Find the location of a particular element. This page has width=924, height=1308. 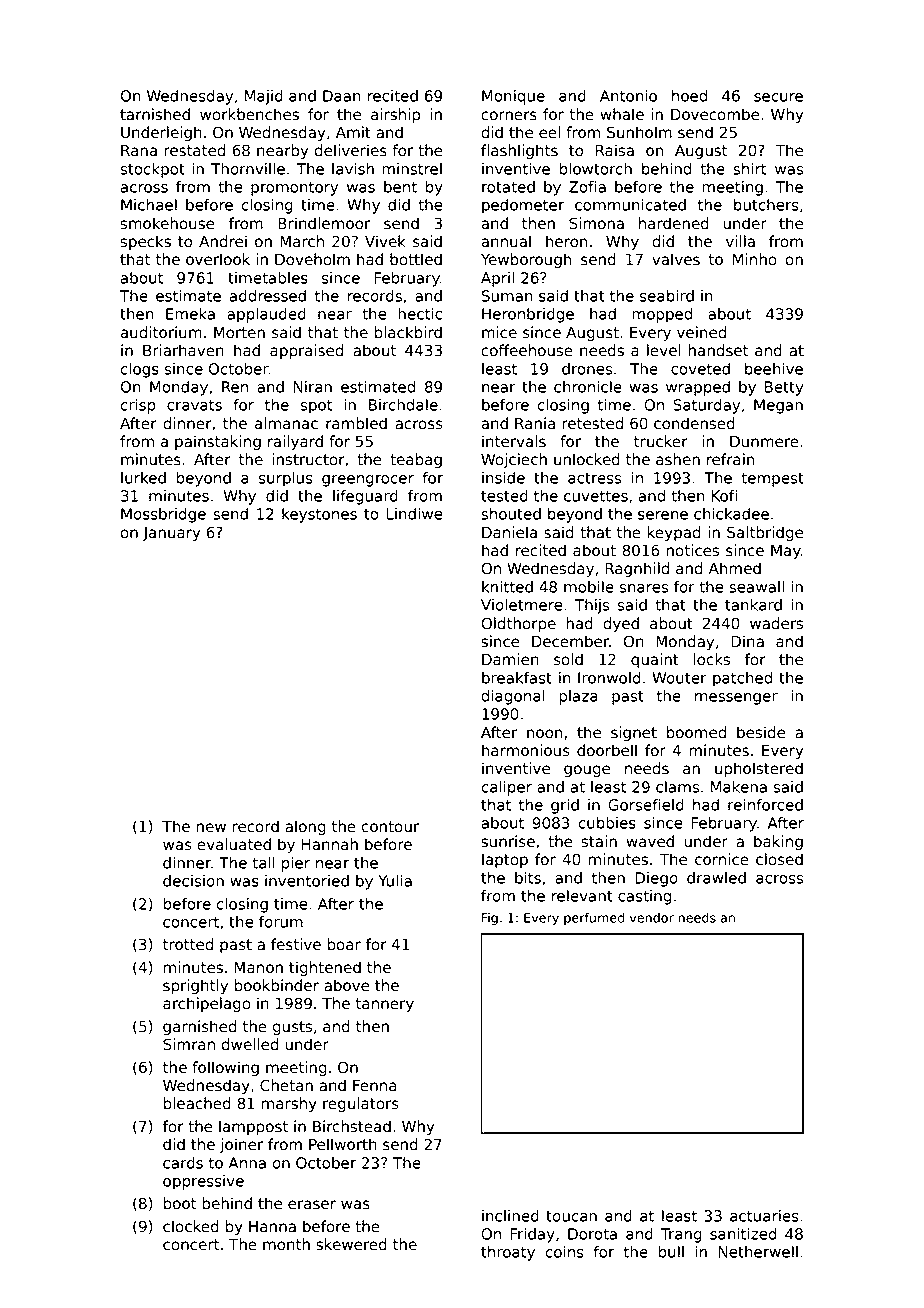

Rania is located at coordinates (535, 423).
